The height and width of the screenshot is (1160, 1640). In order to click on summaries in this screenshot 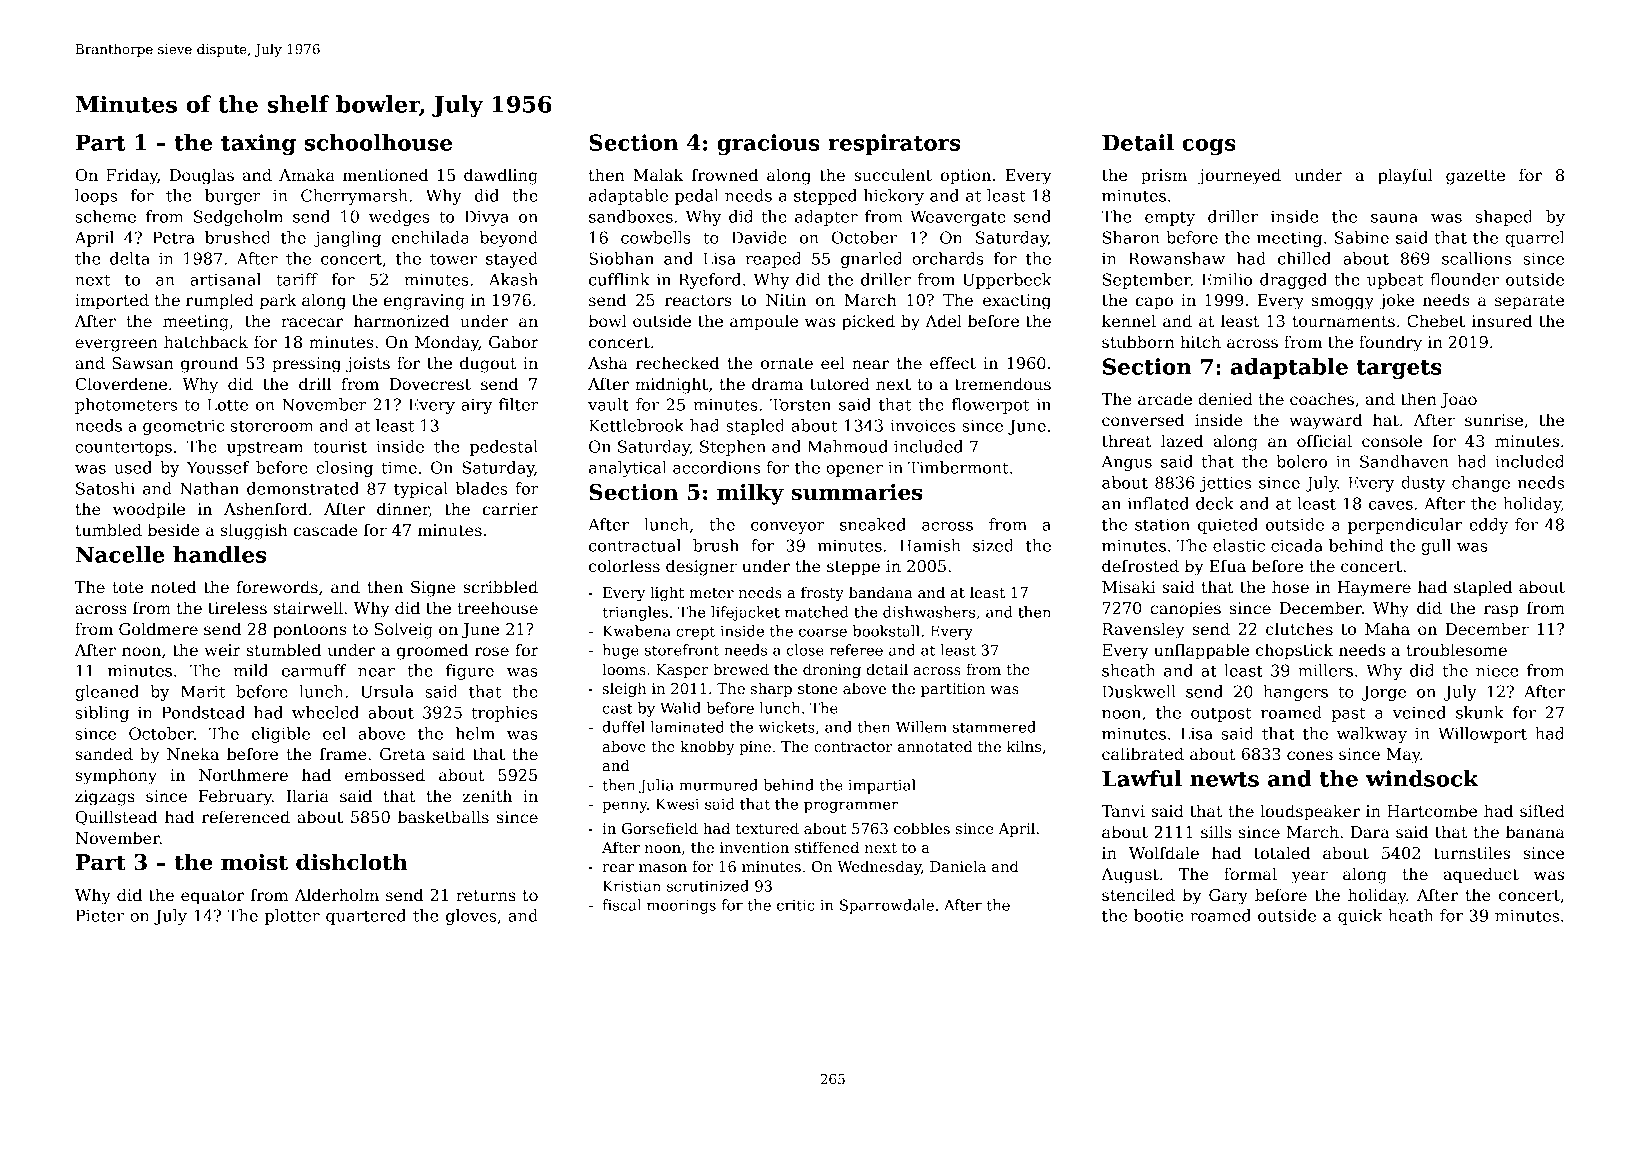, I will do `click(857, 492)`.
